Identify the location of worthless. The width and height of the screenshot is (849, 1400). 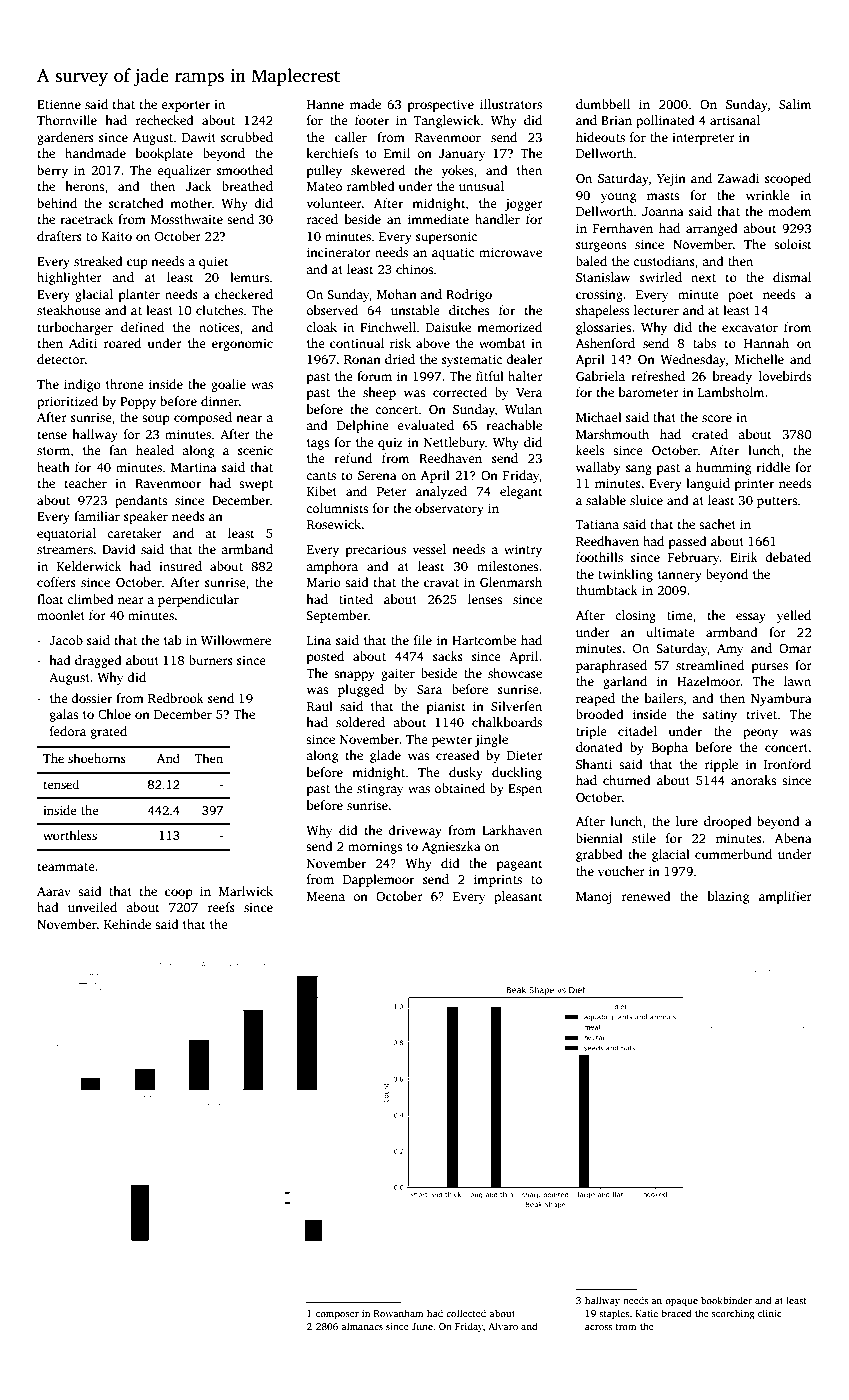
(70, 835).
